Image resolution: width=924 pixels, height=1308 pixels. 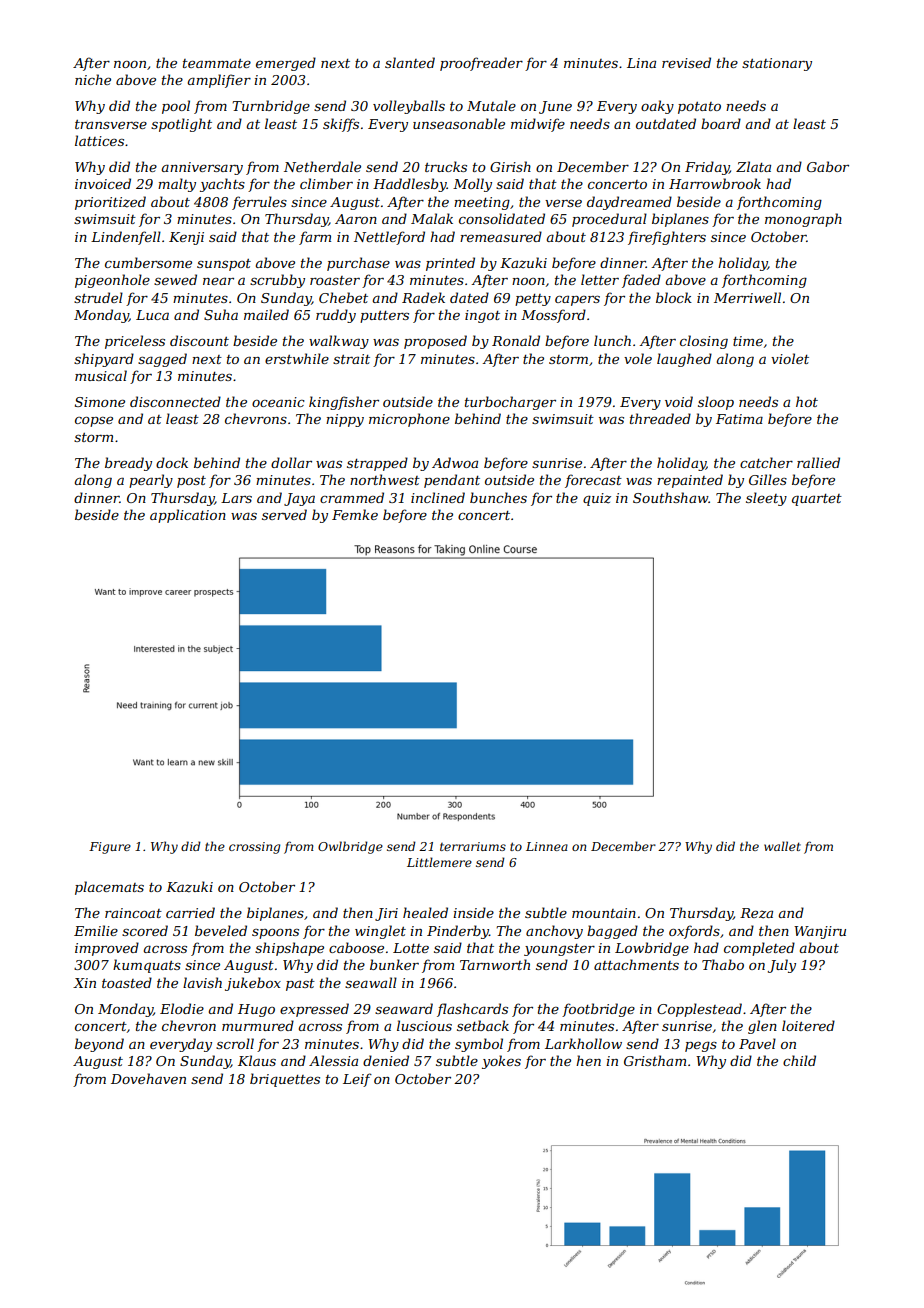 What do you see at coordinates (93, 79) in the screenshot?
I see `niche` at bounding box center [93, 79].
